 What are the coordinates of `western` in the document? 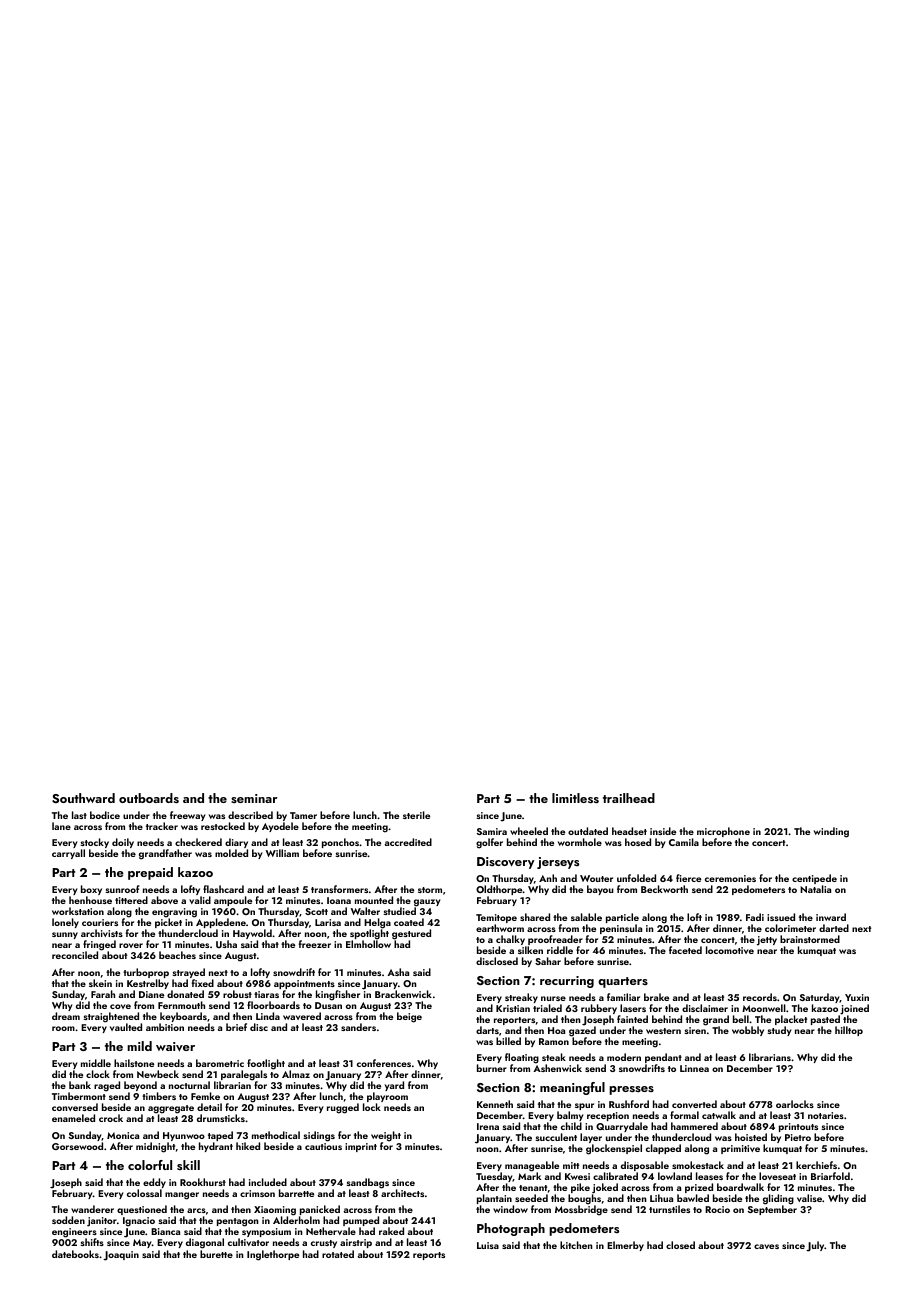 It's located at (663, 1031).
